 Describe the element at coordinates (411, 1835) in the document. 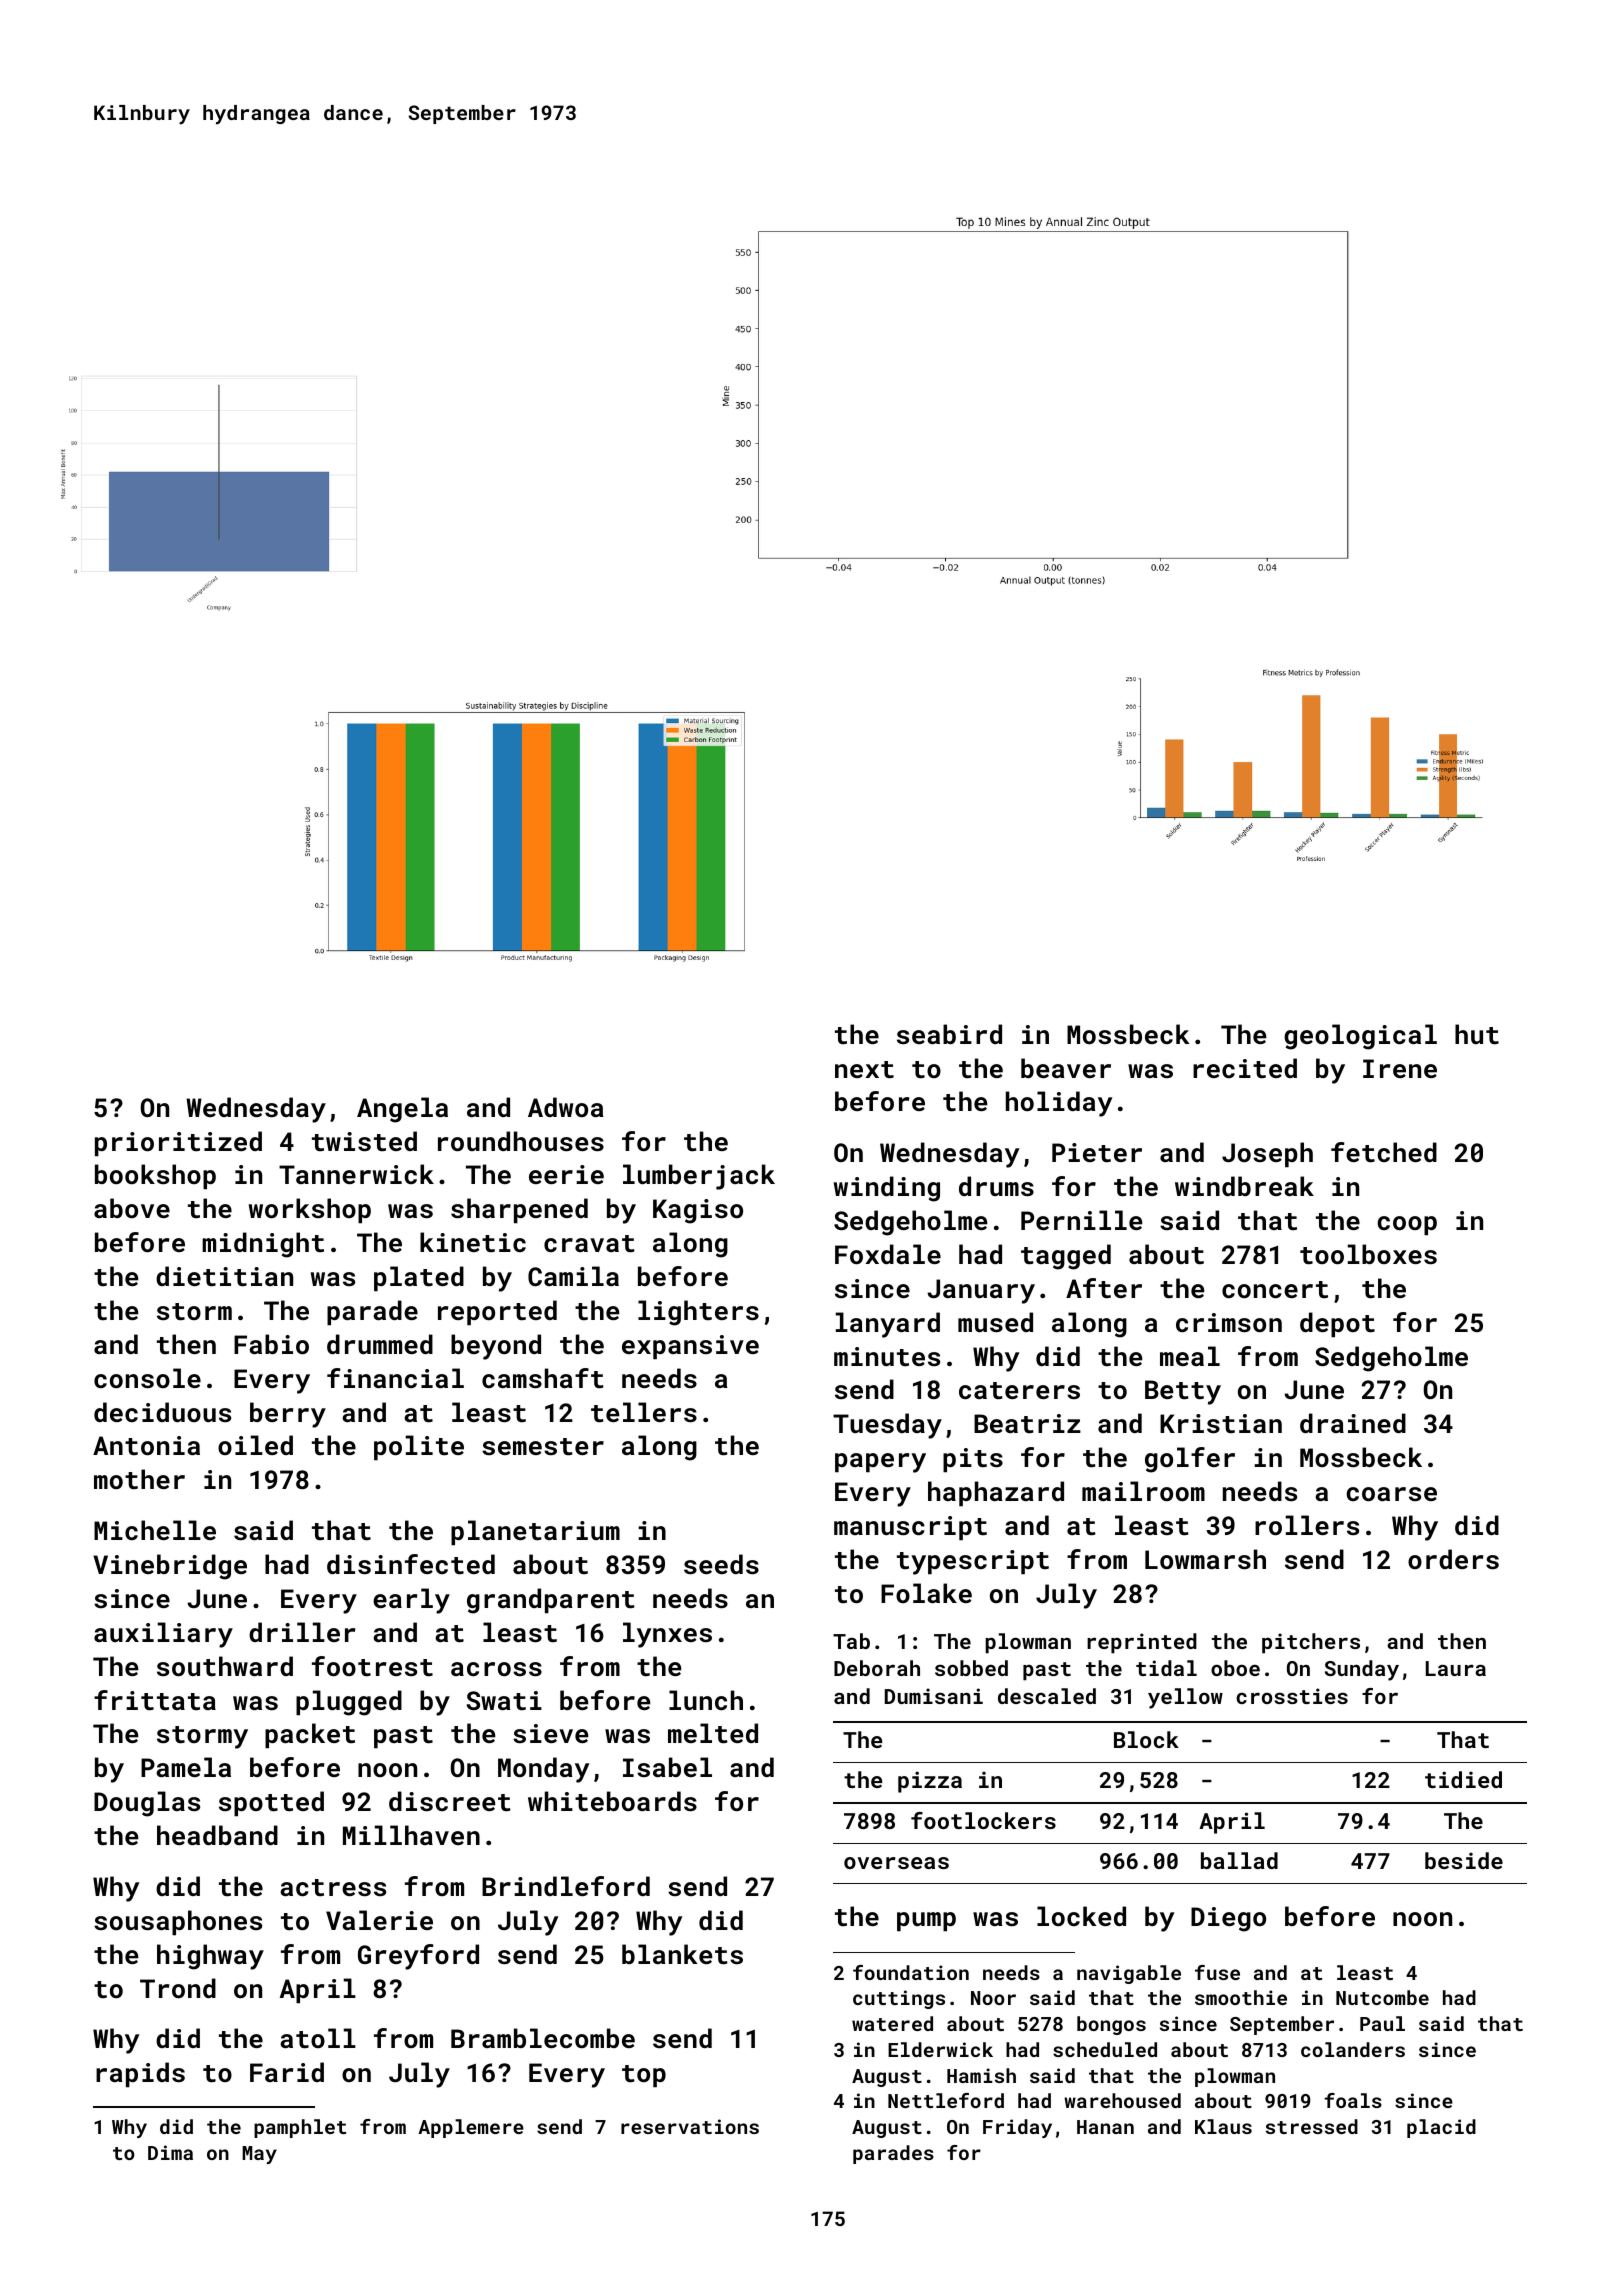

I see `Millhaven` at that location.
